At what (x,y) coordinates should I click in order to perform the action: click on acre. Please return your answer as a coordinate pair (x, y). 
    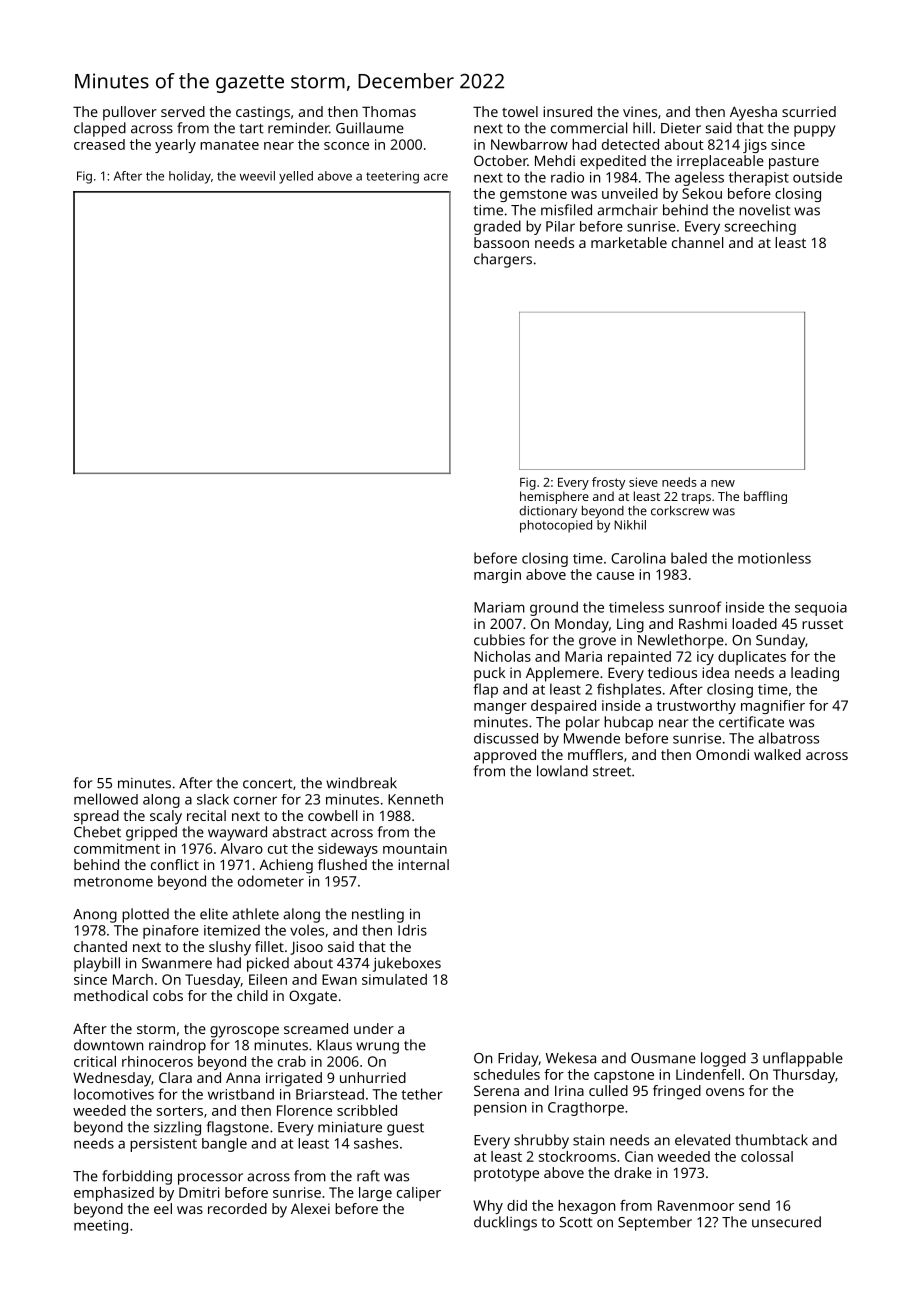
    Looking at the image, I should click on (436, 177).
